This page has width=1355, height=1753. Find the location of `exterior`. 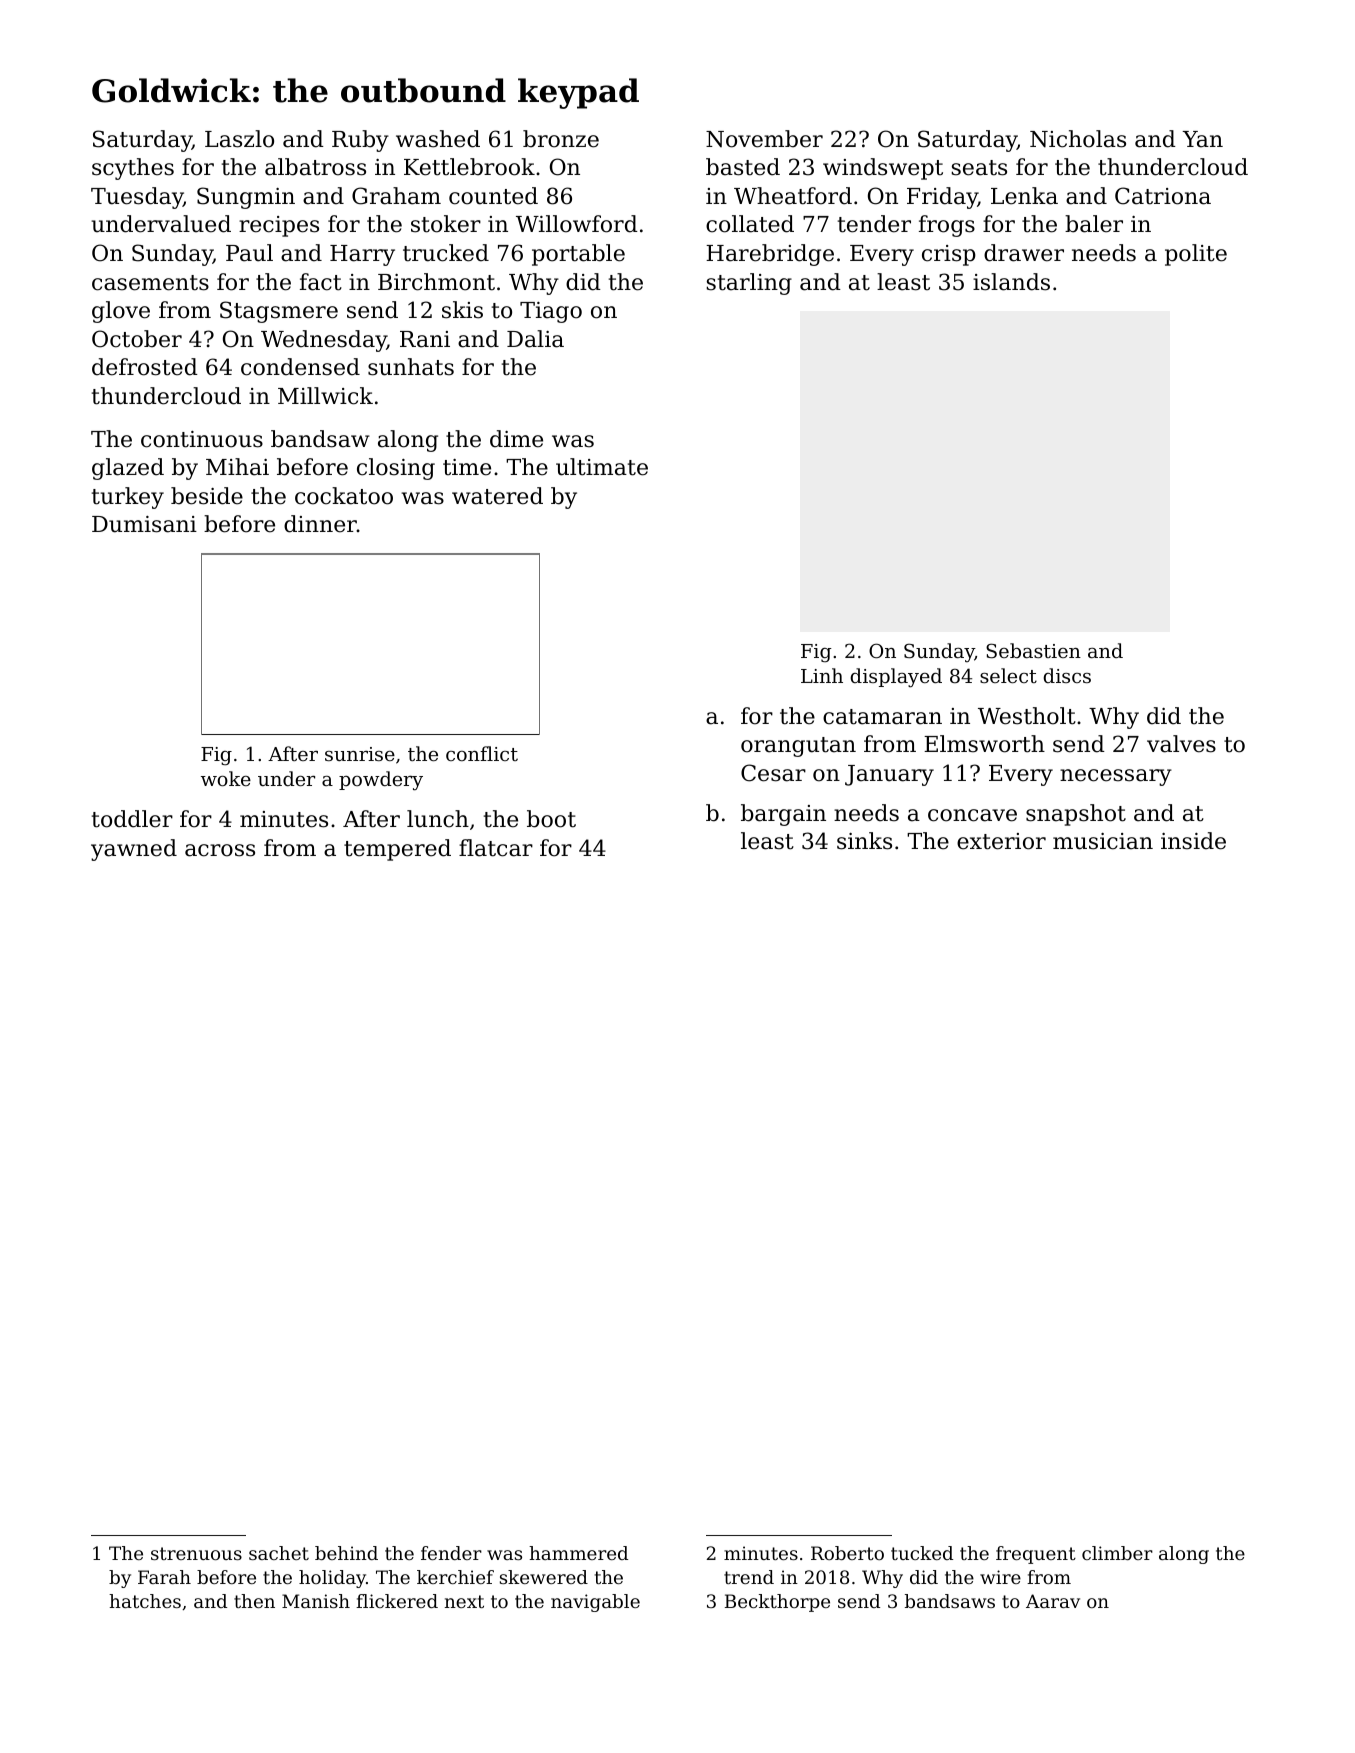

exterior is located at coordinates (1001, 841).
